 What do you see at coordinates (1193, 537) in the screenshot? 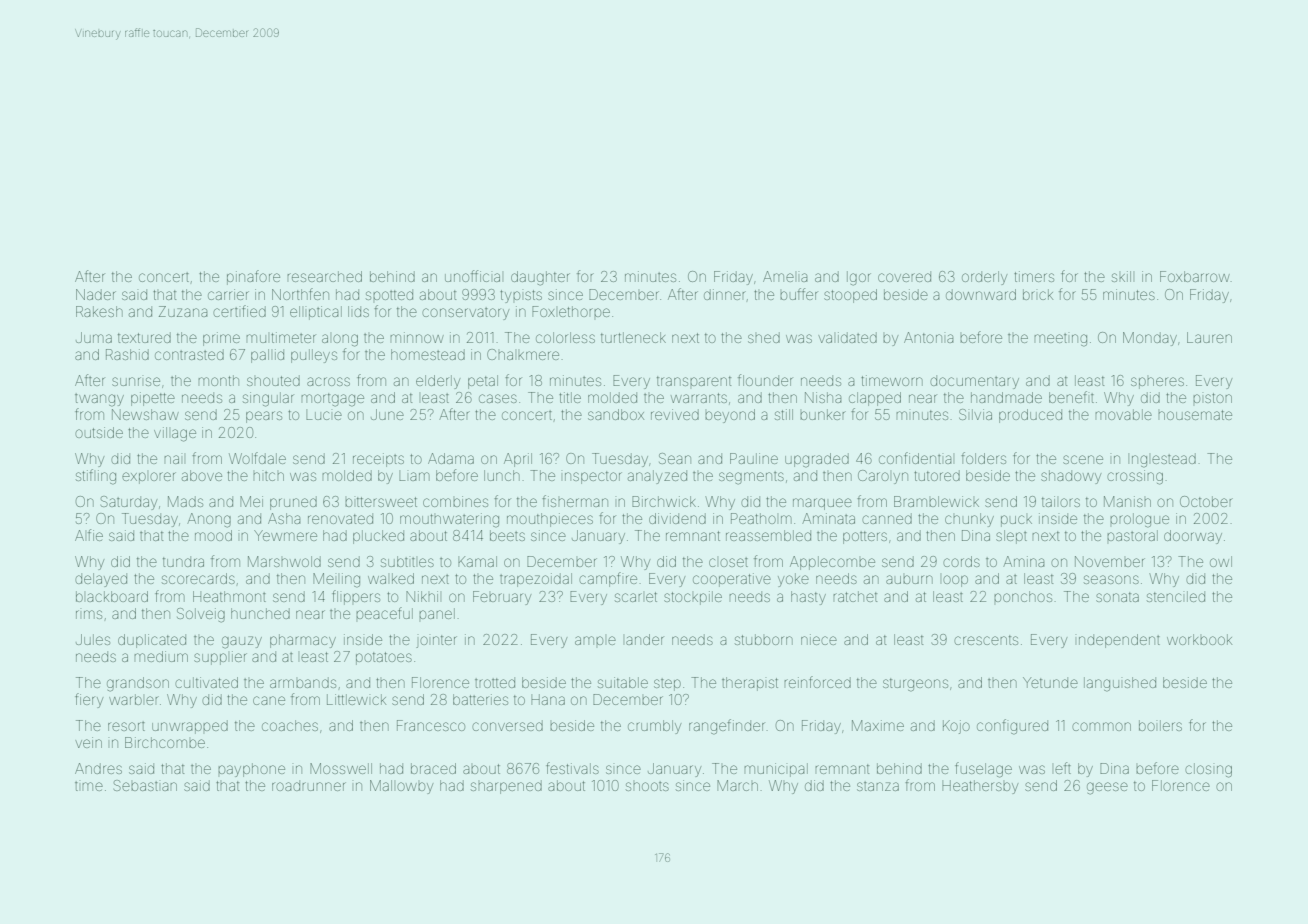
I see `doorway` at bounding box center [1193, 537].
